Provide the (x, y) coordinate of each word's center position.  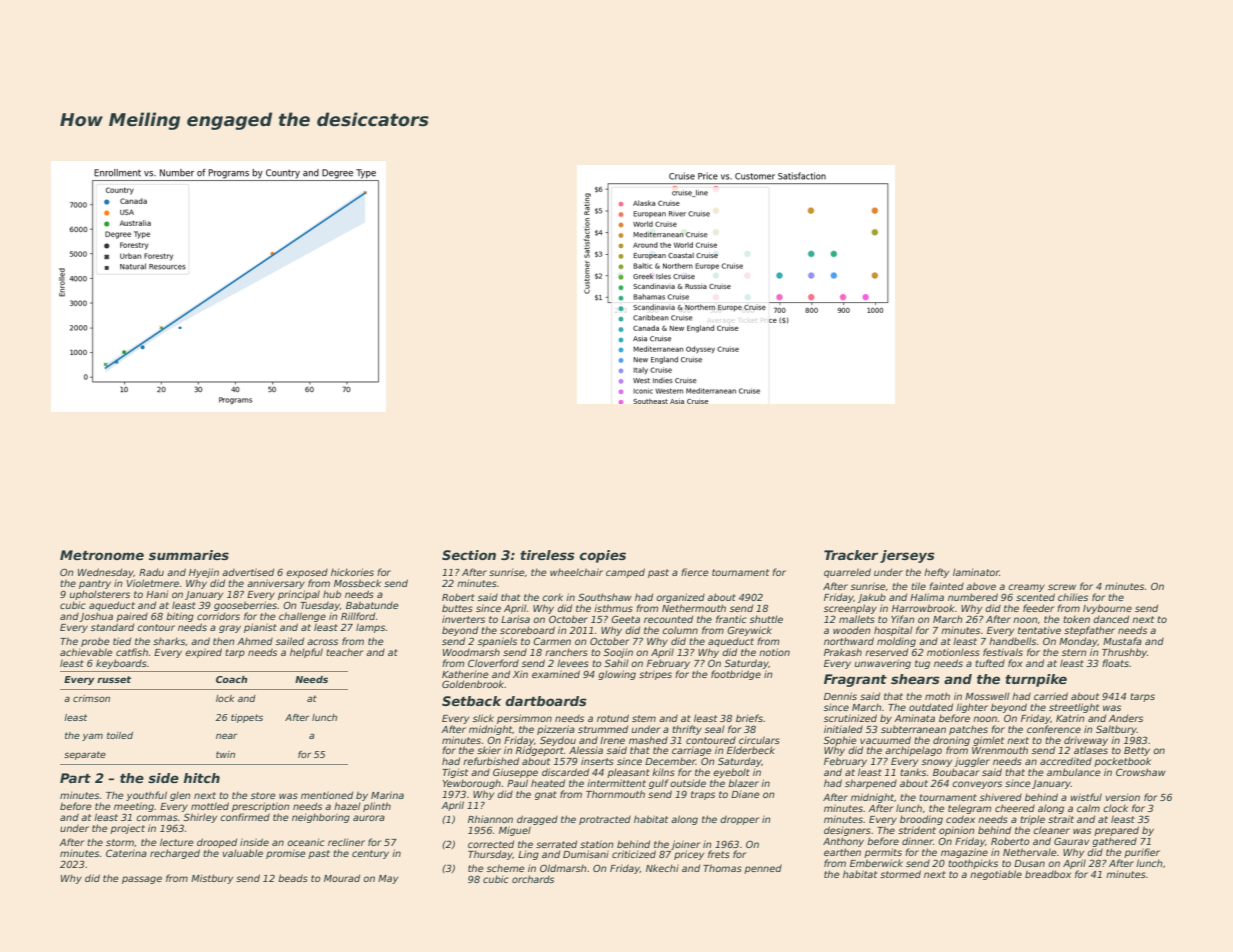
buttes (457, 608)
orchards (533, 879)
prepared (1116, 831)
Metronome (102, 555)
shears (915, 679)
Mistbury (212, 879)
